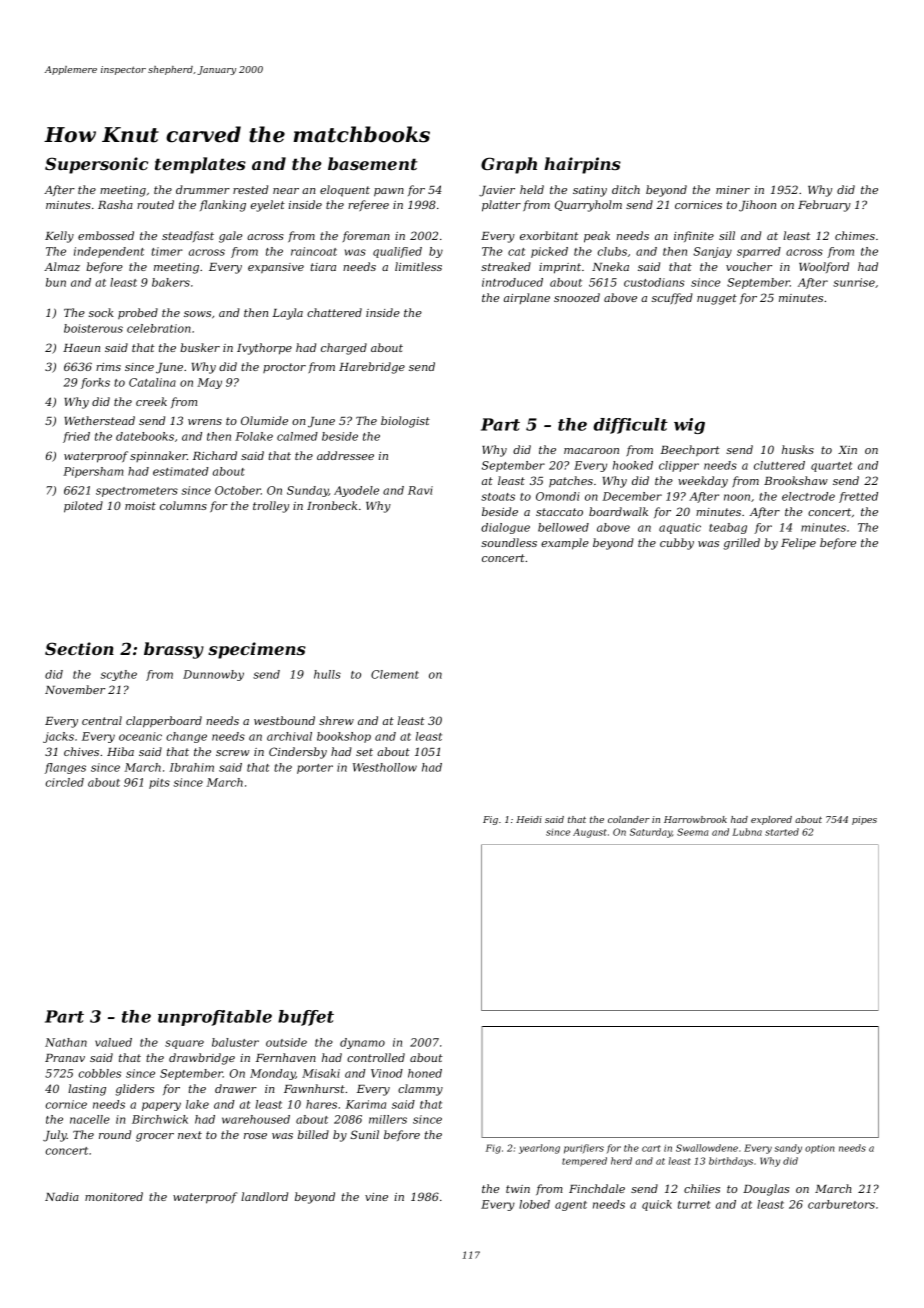 The width and height of the screenshot is (924, 1308). What do you see at coordinates (96, 165) in the screenshot?
I see `Supersonic` at bounding box center [96, 165].
